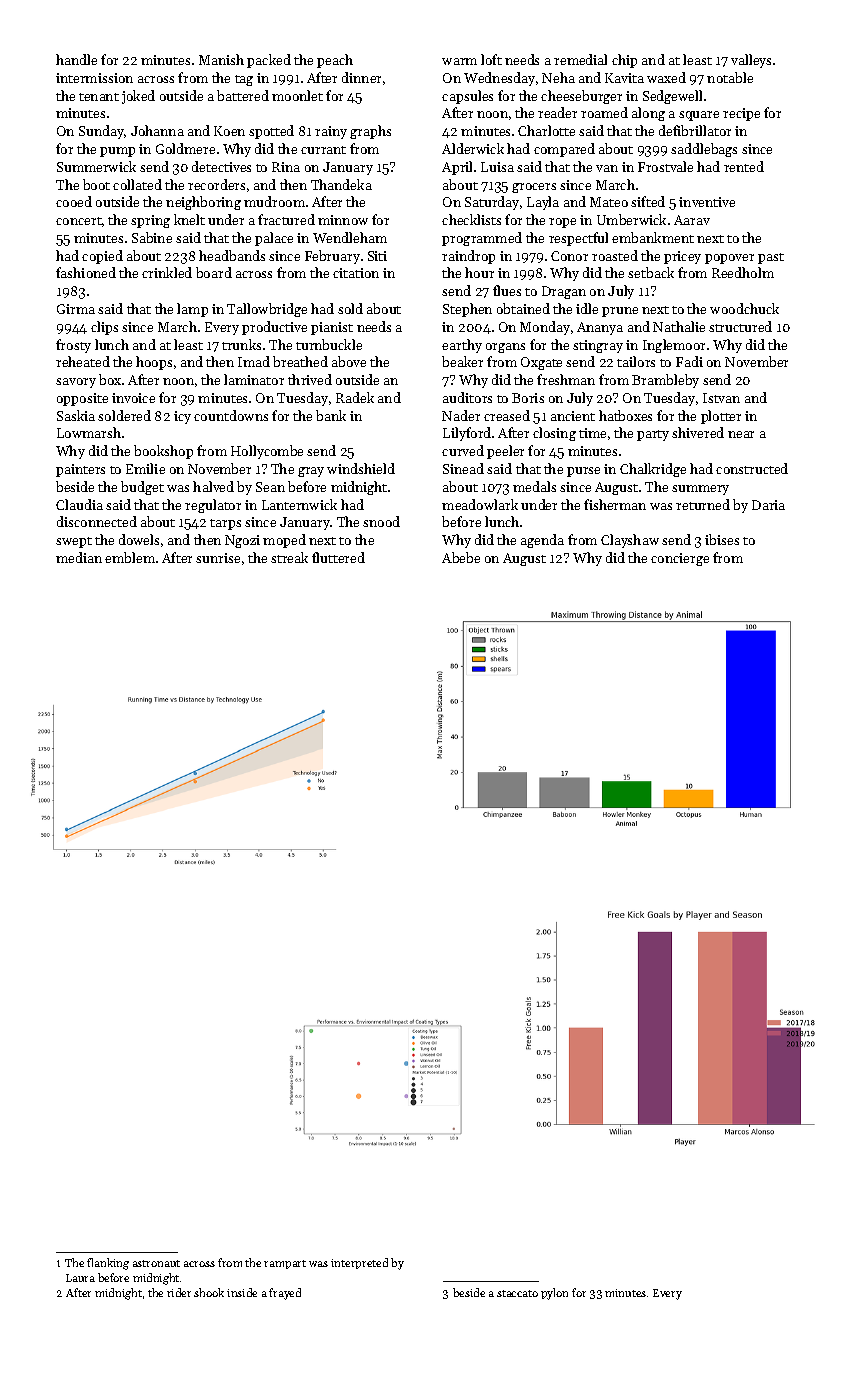 The image size is (849, 1400). Describe the element at coordinates (192, 310) in the screenshot. I see `lamp` at that location.
